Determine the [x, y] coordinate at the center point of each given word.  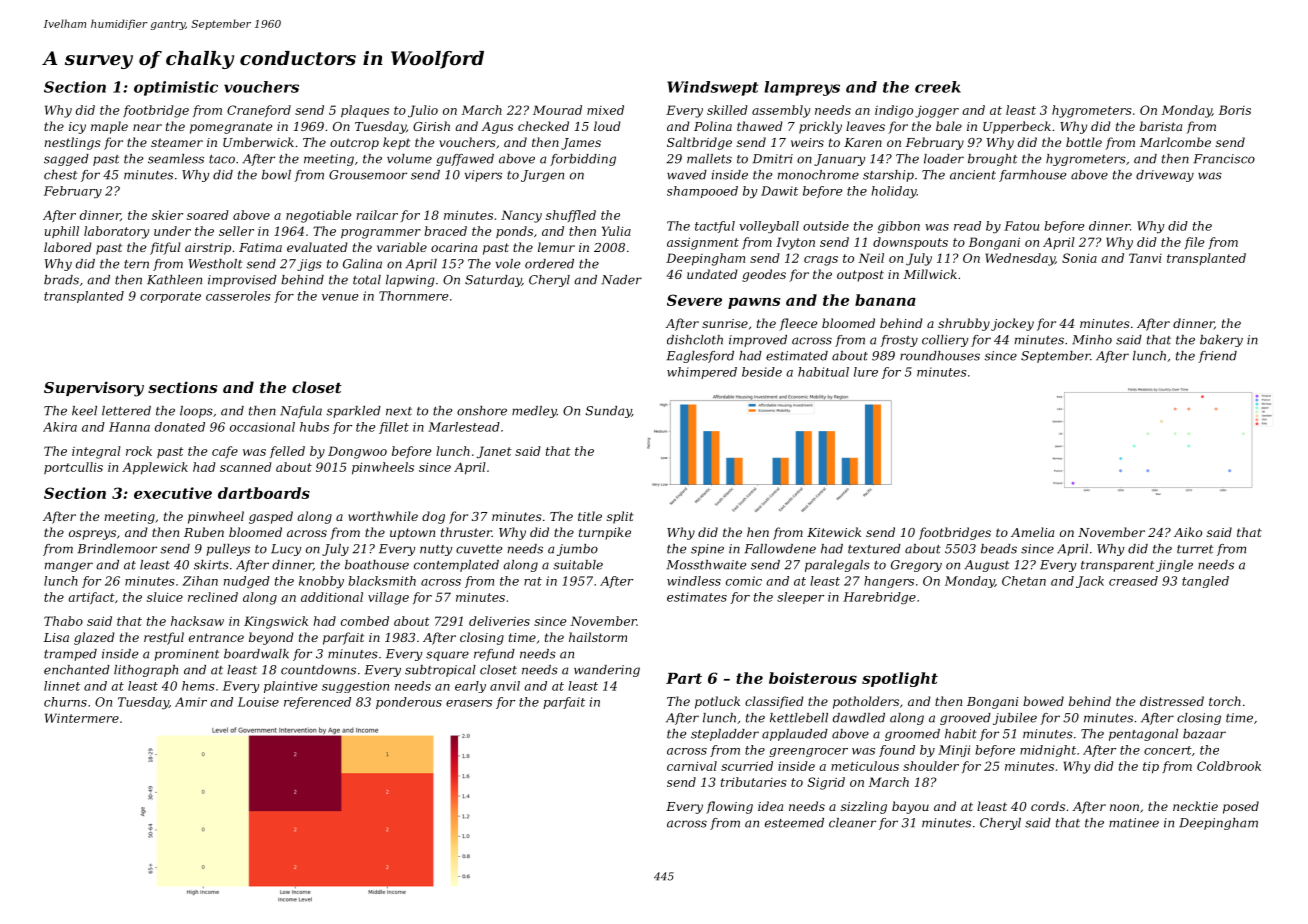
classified [774, 702]
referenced [317, 703]
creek [938, 87]
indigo [894, 111]
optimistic [176, 88]
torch [1225, 701]
